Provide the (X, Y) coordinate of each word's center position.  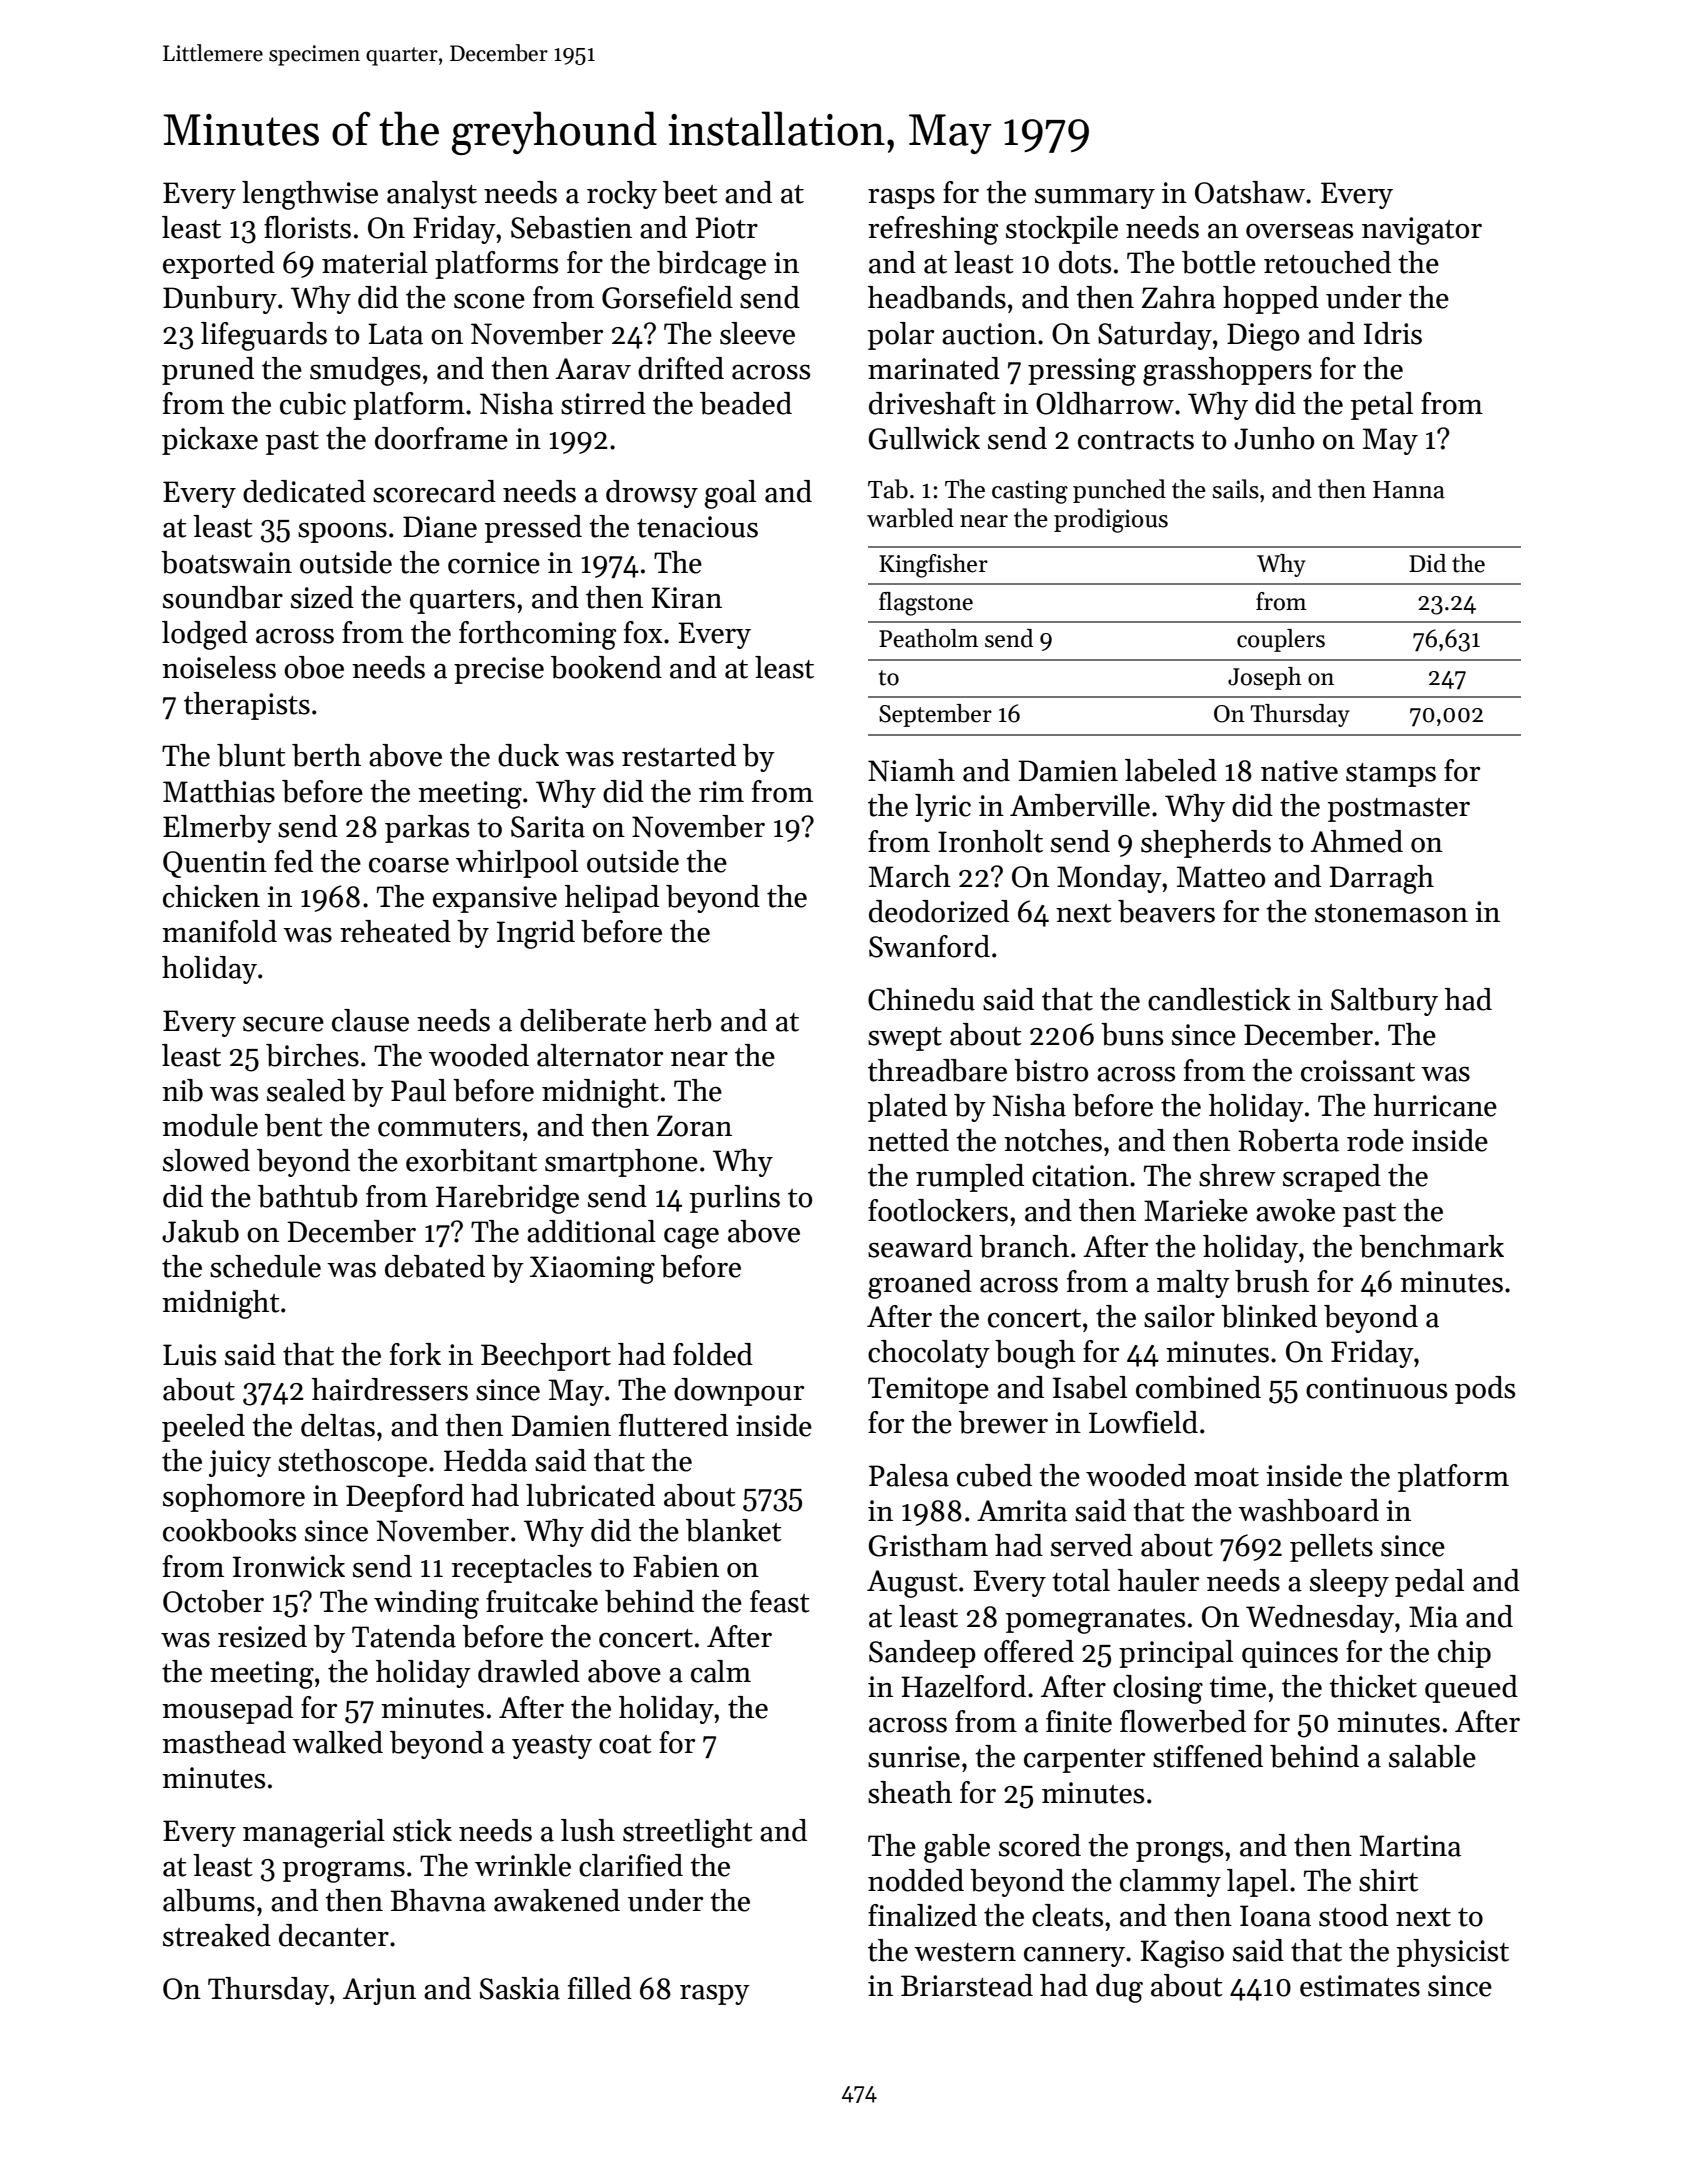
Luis (189, 1355)
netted (908, 1140)
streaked (217, 1935)
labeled (1171, 770)
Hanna (1409, 490)
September (935, 715)
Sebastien (571, 227)
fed (293, 861)
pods (1485, 1390)
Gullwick (924, 438)
